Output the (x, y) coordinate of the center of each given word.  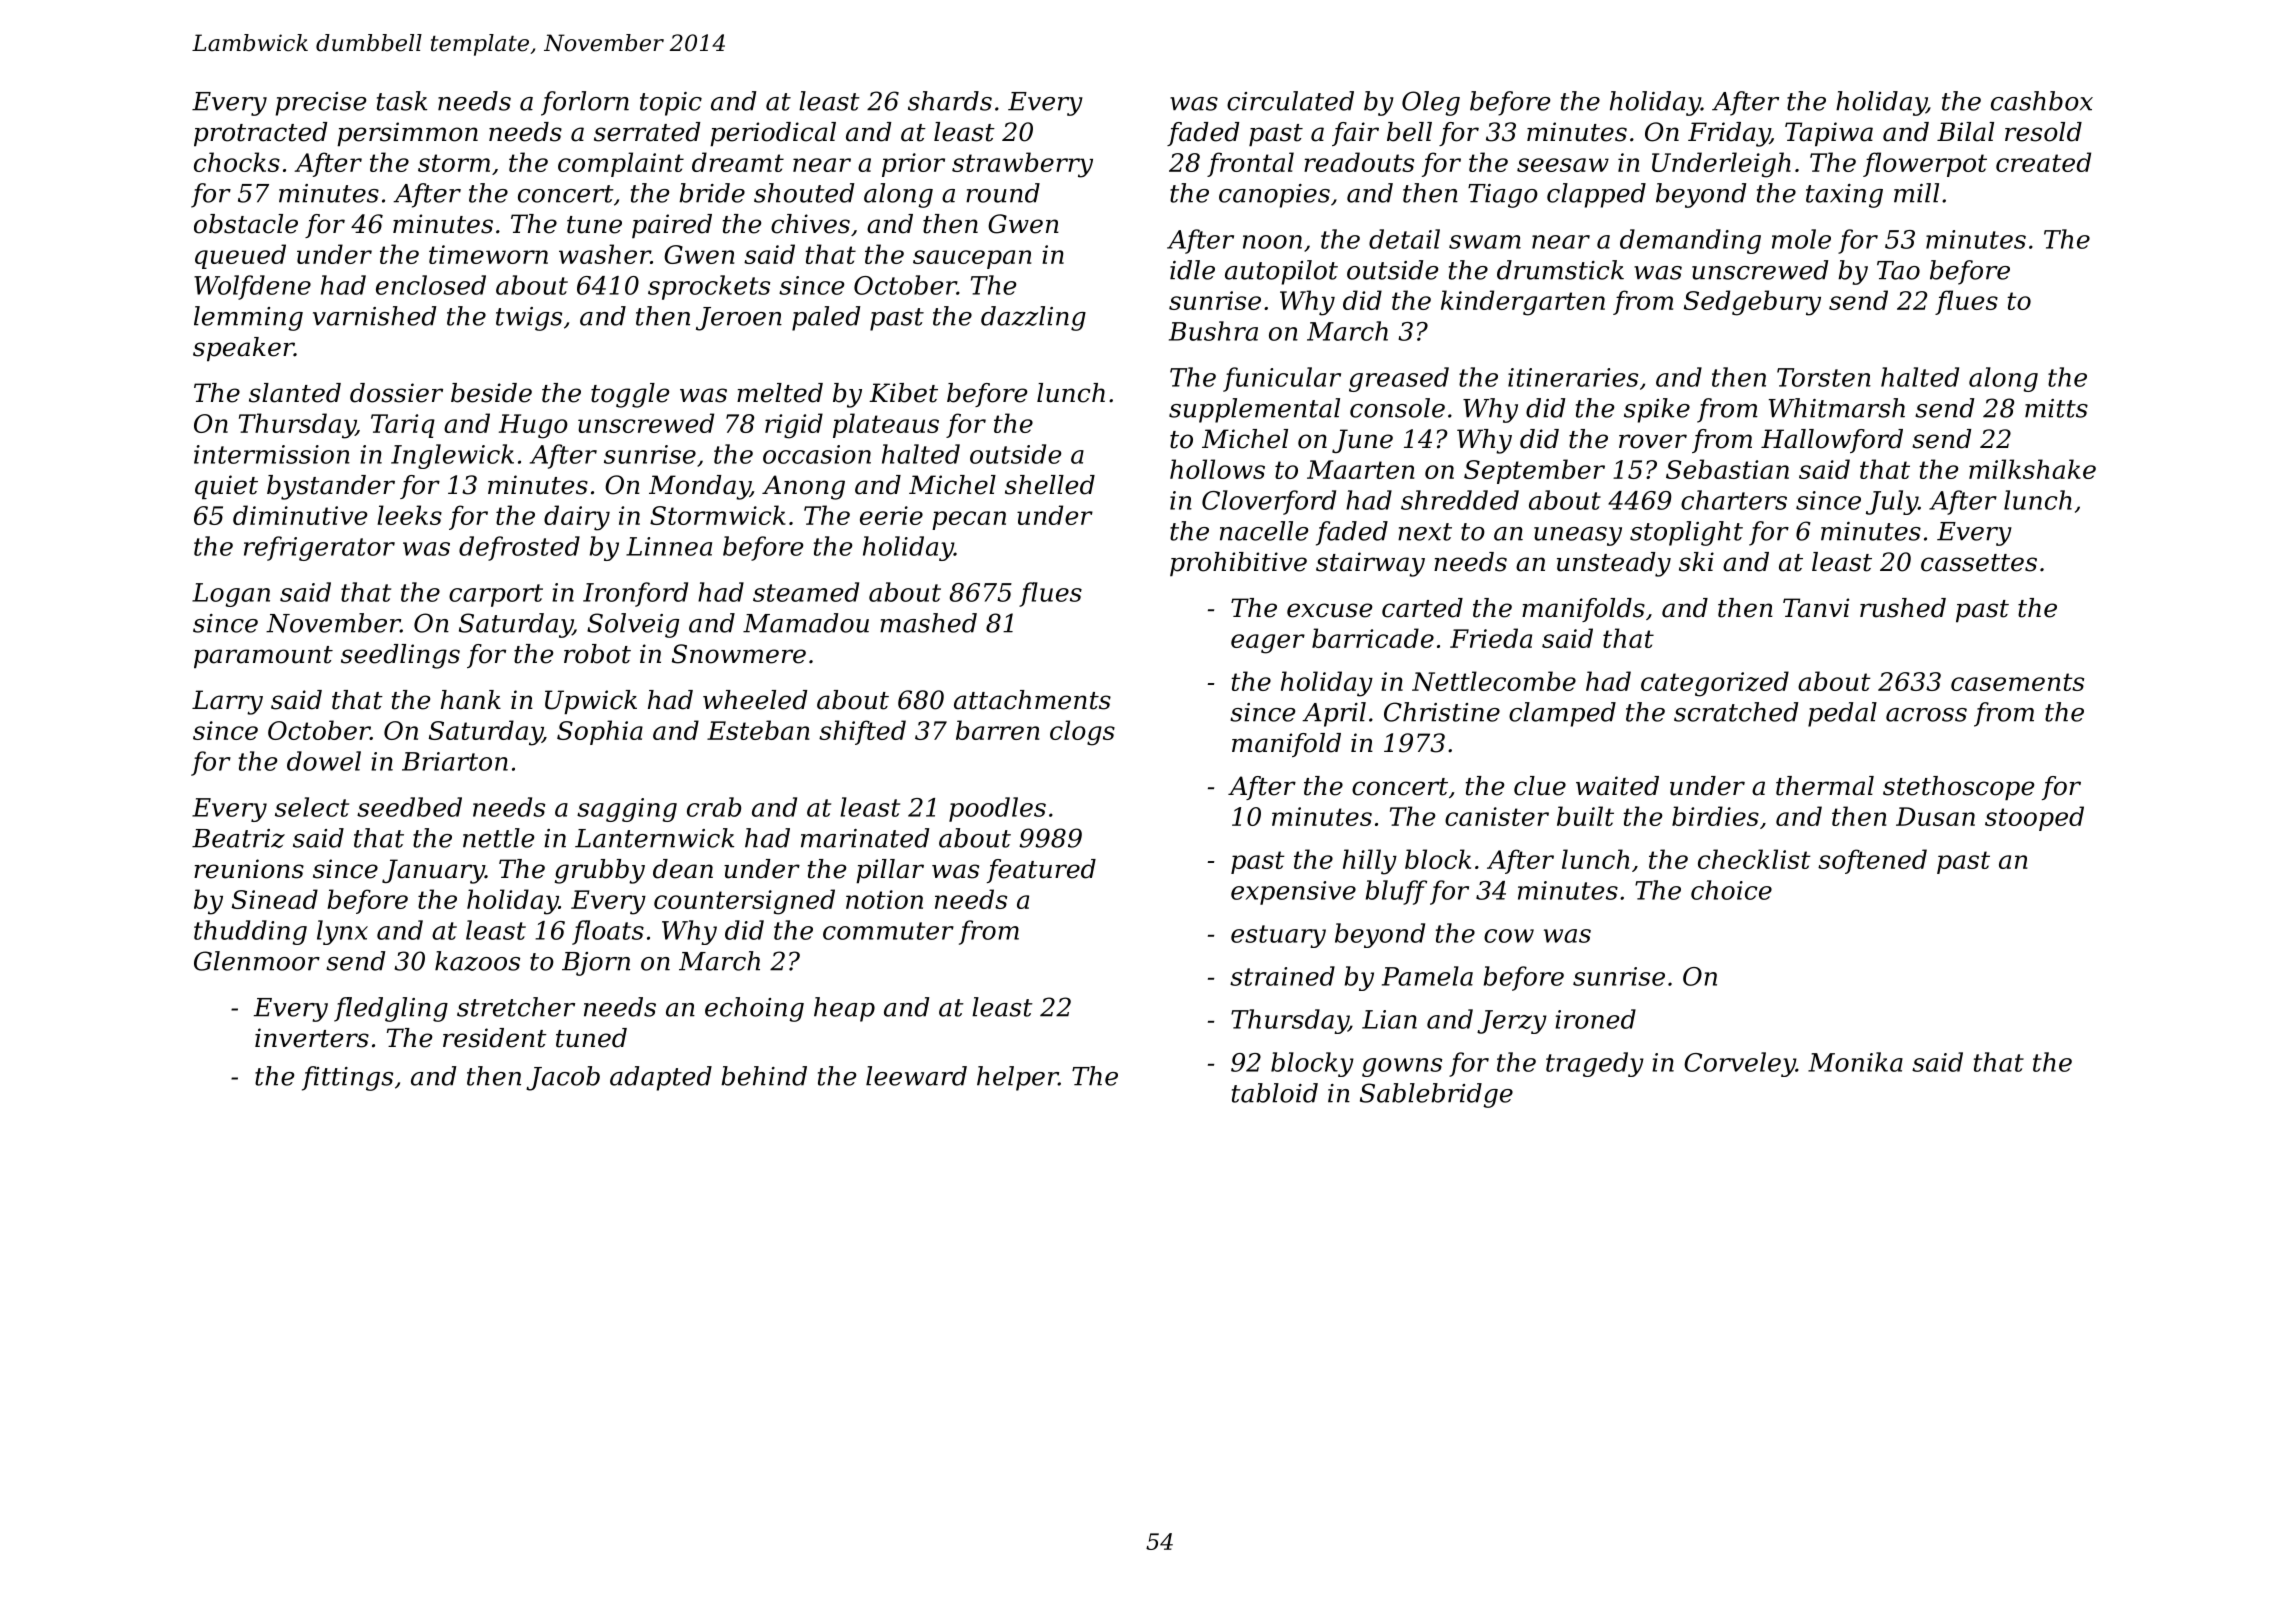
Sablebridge (1436, 1095)
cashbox (2042, 101)
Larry (227, 702)
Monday (699, 487)
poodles (997, 809)
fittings (347, 1078)
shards (950, 101)
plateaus (886, 425)
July (1892, 502)
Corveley (1740, 1064)
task (402, 101)
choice (1731, 890)
